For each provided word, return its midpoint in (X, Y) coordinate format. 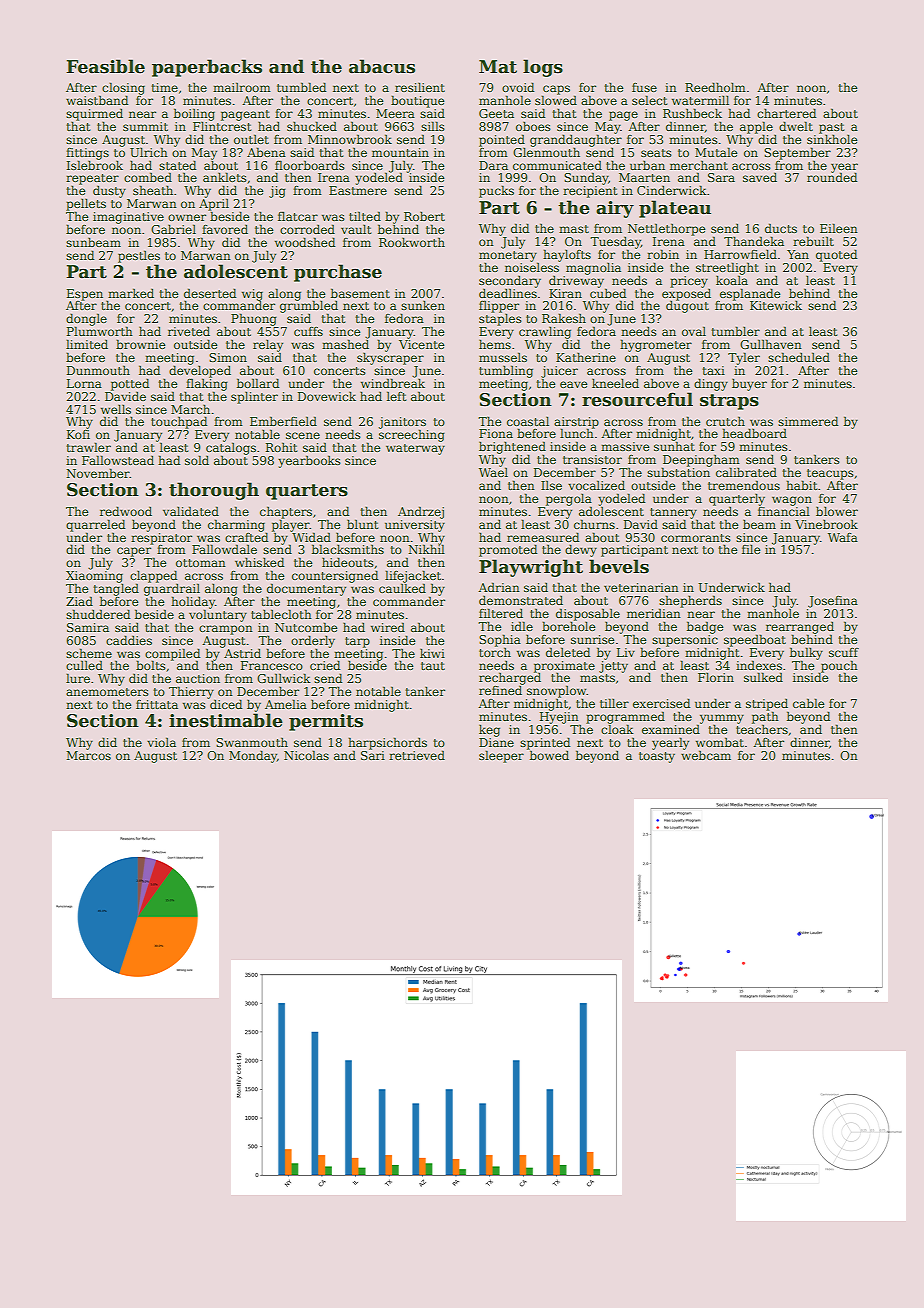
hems (495, 344)
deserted (210, 293)
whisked (259, 562)
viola (161, 742)
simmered (808, 421)
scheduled (799, 357)
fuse (644, 87)
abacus (382, 66)
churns (594, 524)
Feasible (105, 66)
